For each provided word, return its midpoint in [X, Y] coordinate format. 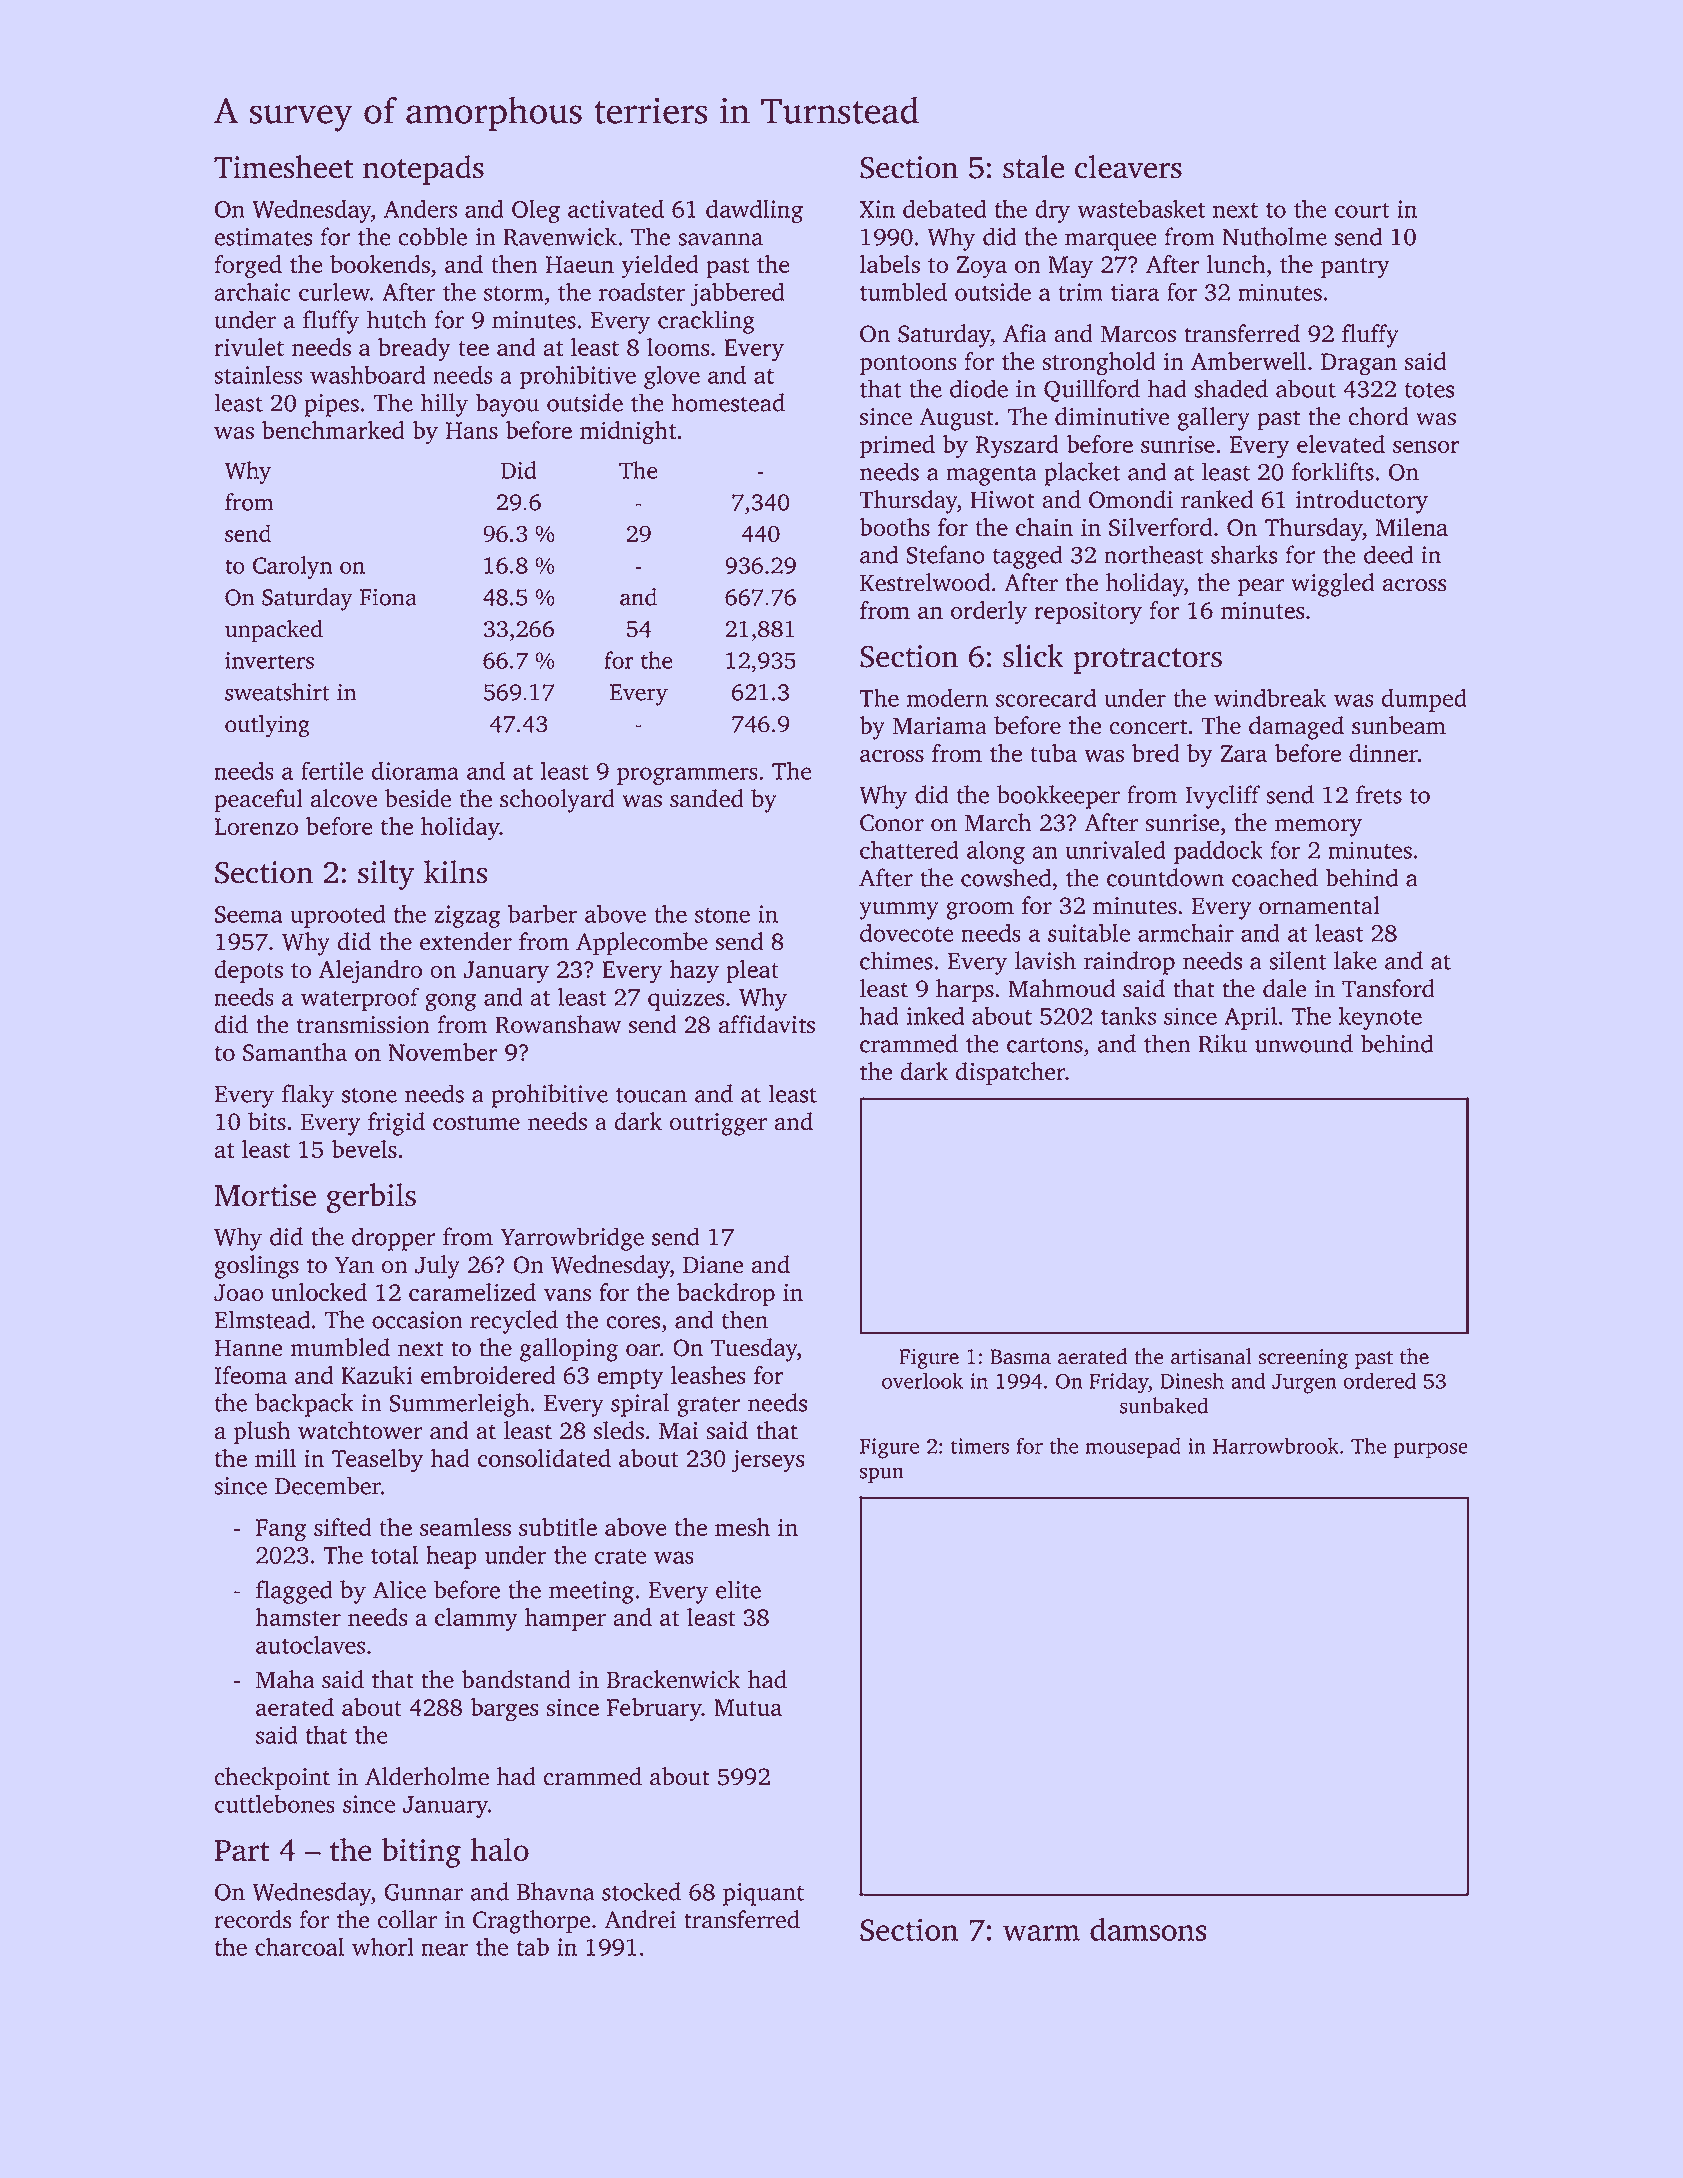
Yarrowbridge [572, 1239]
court [1362, 210]
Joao [239, 1292]
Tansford [1388, 988]
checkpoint [272, 1779]
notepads [423, 170]
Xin [877, 209]
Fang [281, 1530]
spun [882, 1475]
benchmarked [333, 430]
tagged [1028, 557]
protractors [1147, 661]
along [996, 852]
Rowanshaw [558, 1024]
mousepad [1133, 1448]
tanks [1128, 1016]
